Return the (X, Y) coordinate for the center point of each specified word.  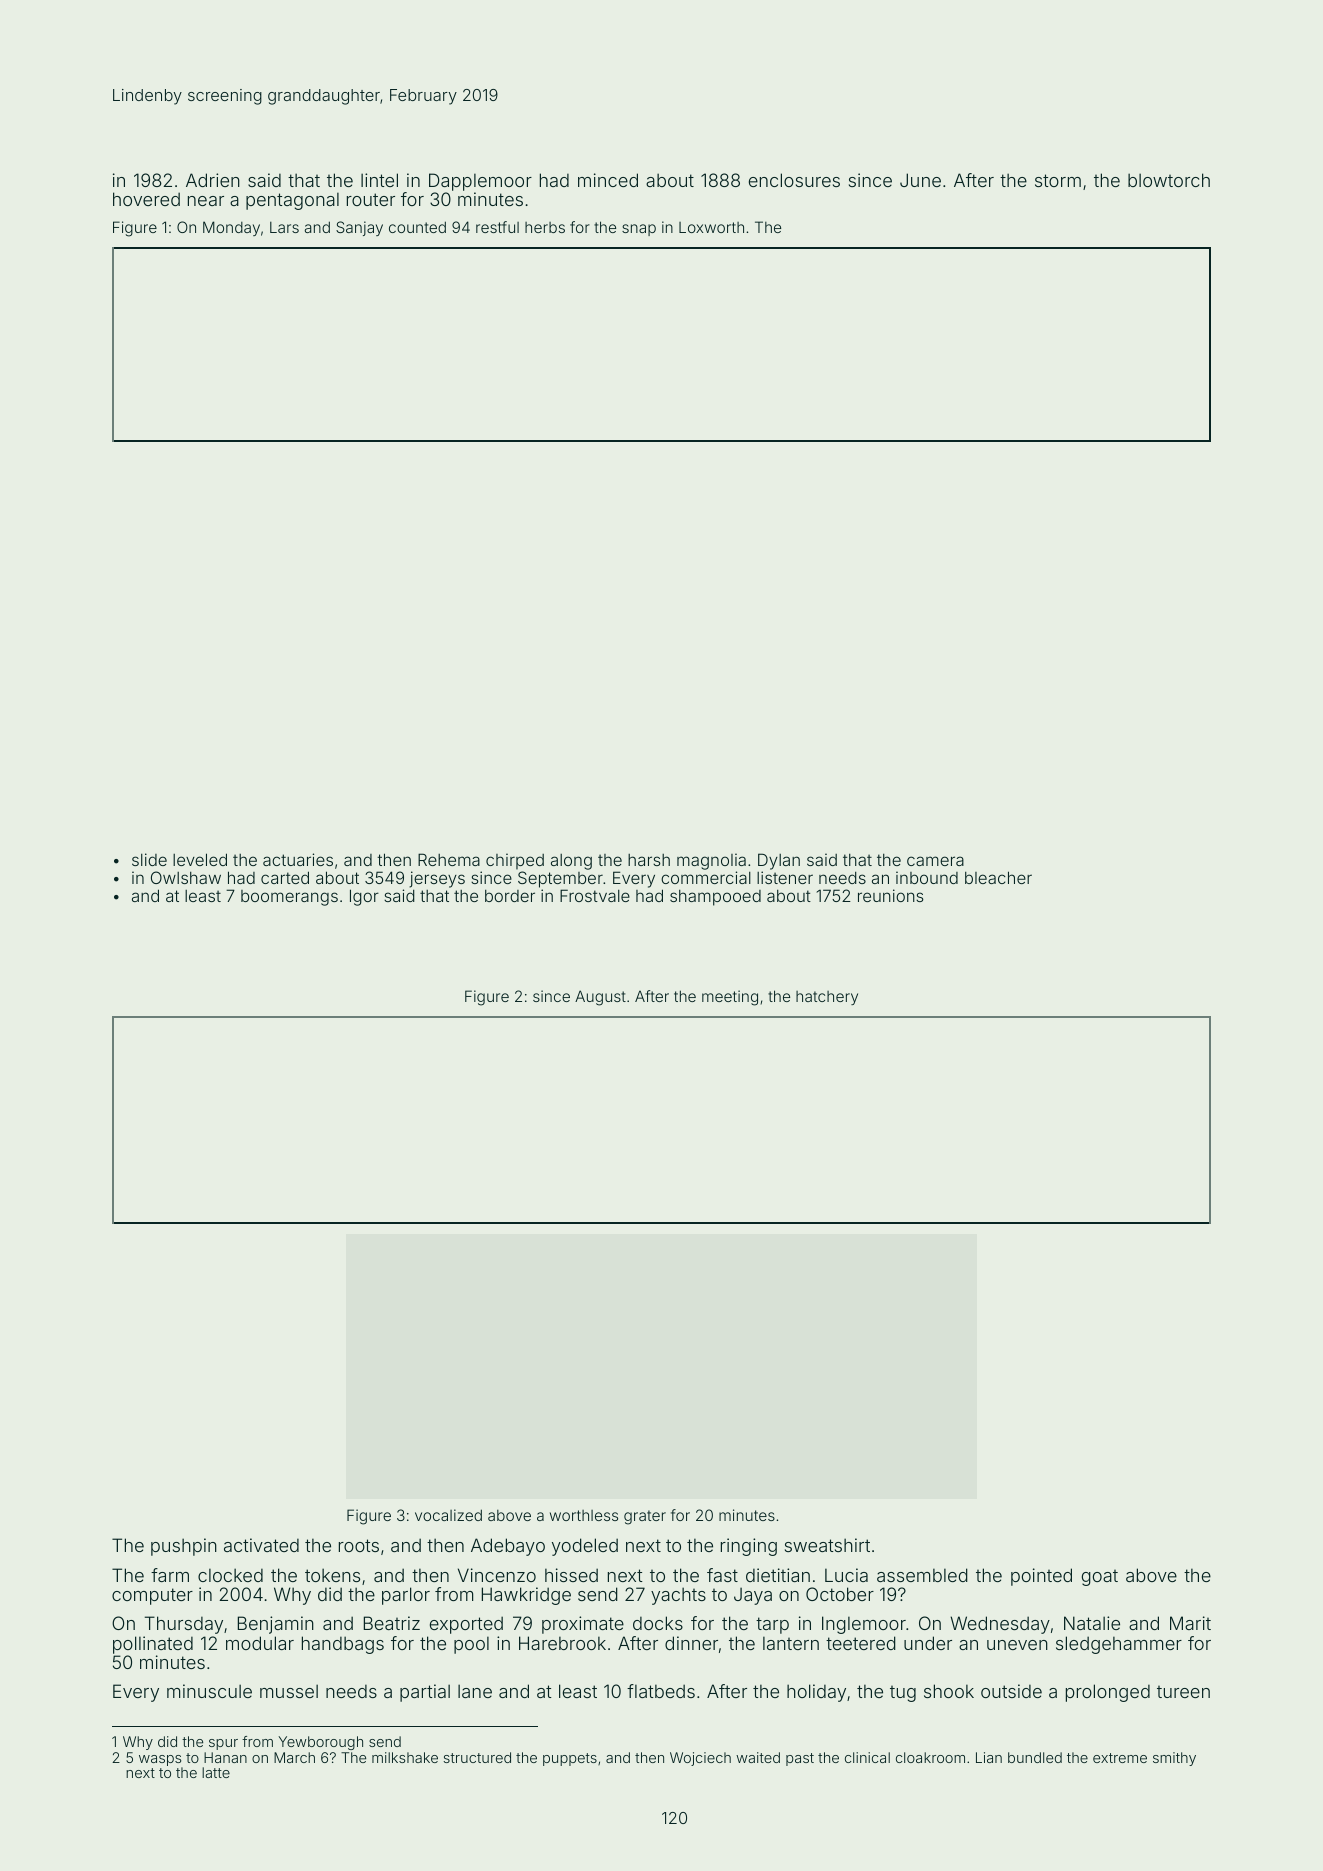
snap (639, 230)
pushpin (184, 1547)
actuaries (298, 859)
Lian (989, 1757)
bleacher (998, 877)
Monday (231, 228)
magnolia (711, 861)
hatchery (827, 998)
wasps (160, 1760)
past (800, 1759)
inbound (927, 877)
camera (935, 861)
